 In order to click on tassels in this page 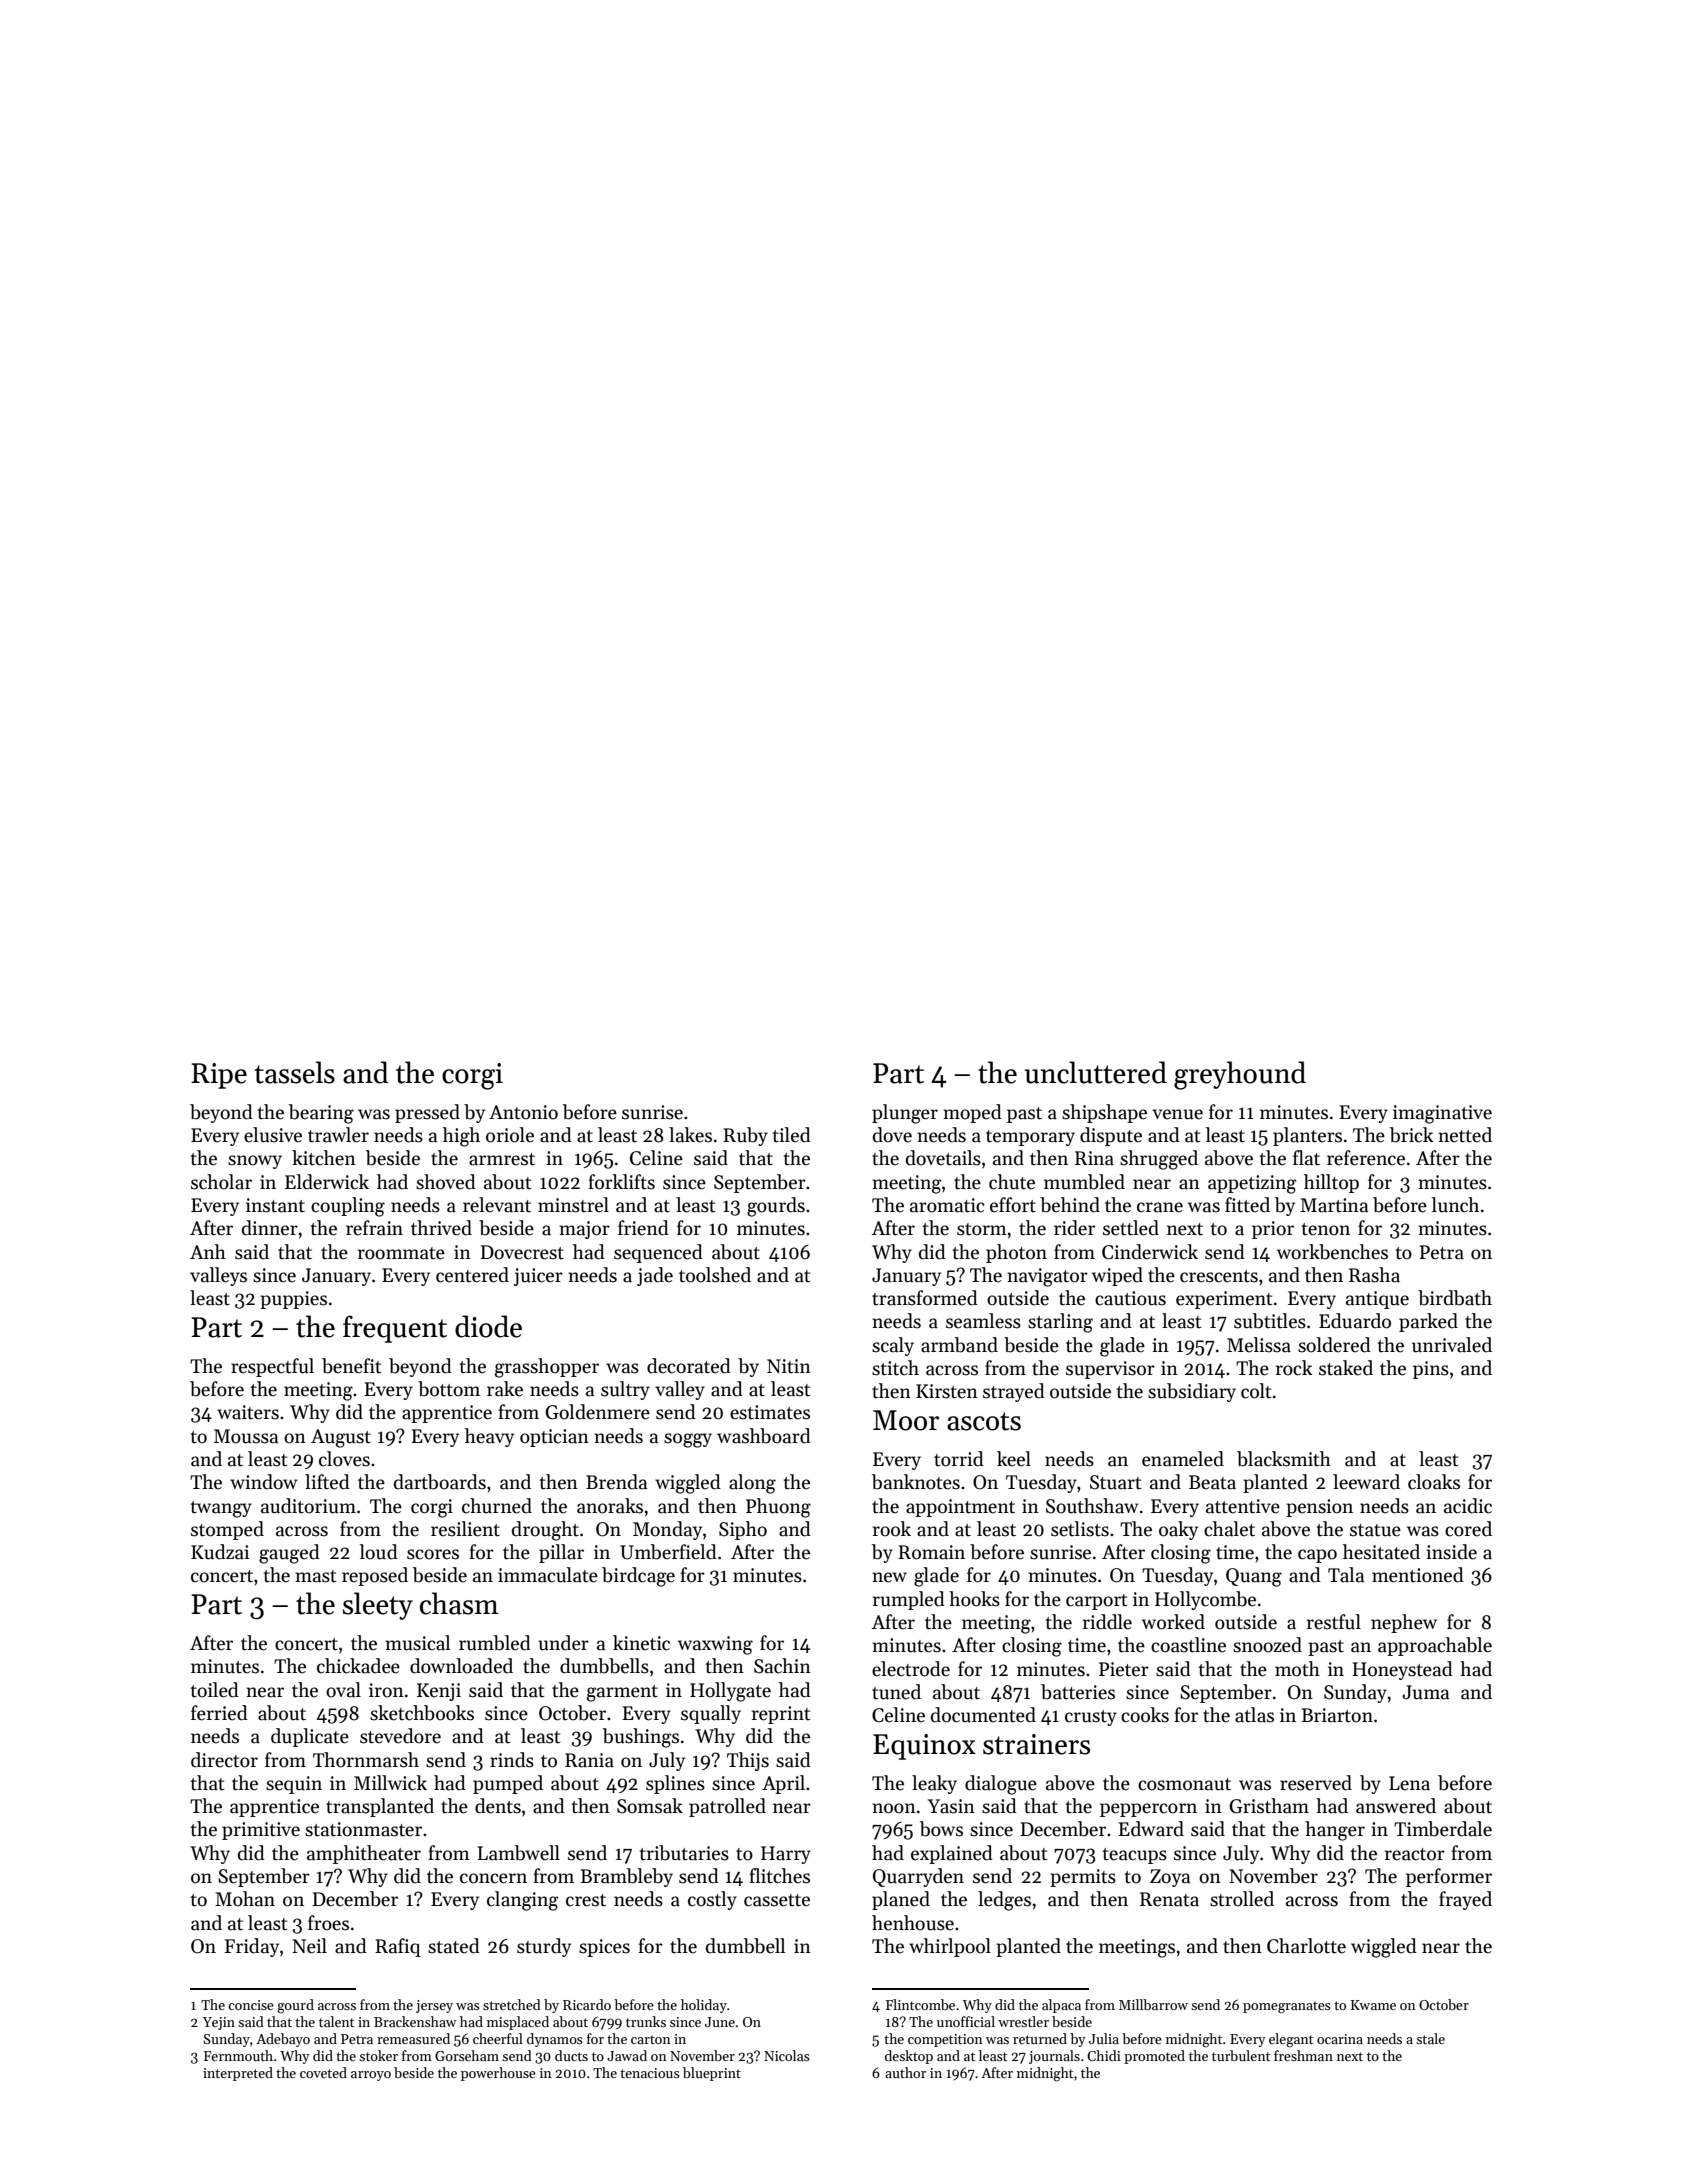, I will do `click(295, 1072)`.
